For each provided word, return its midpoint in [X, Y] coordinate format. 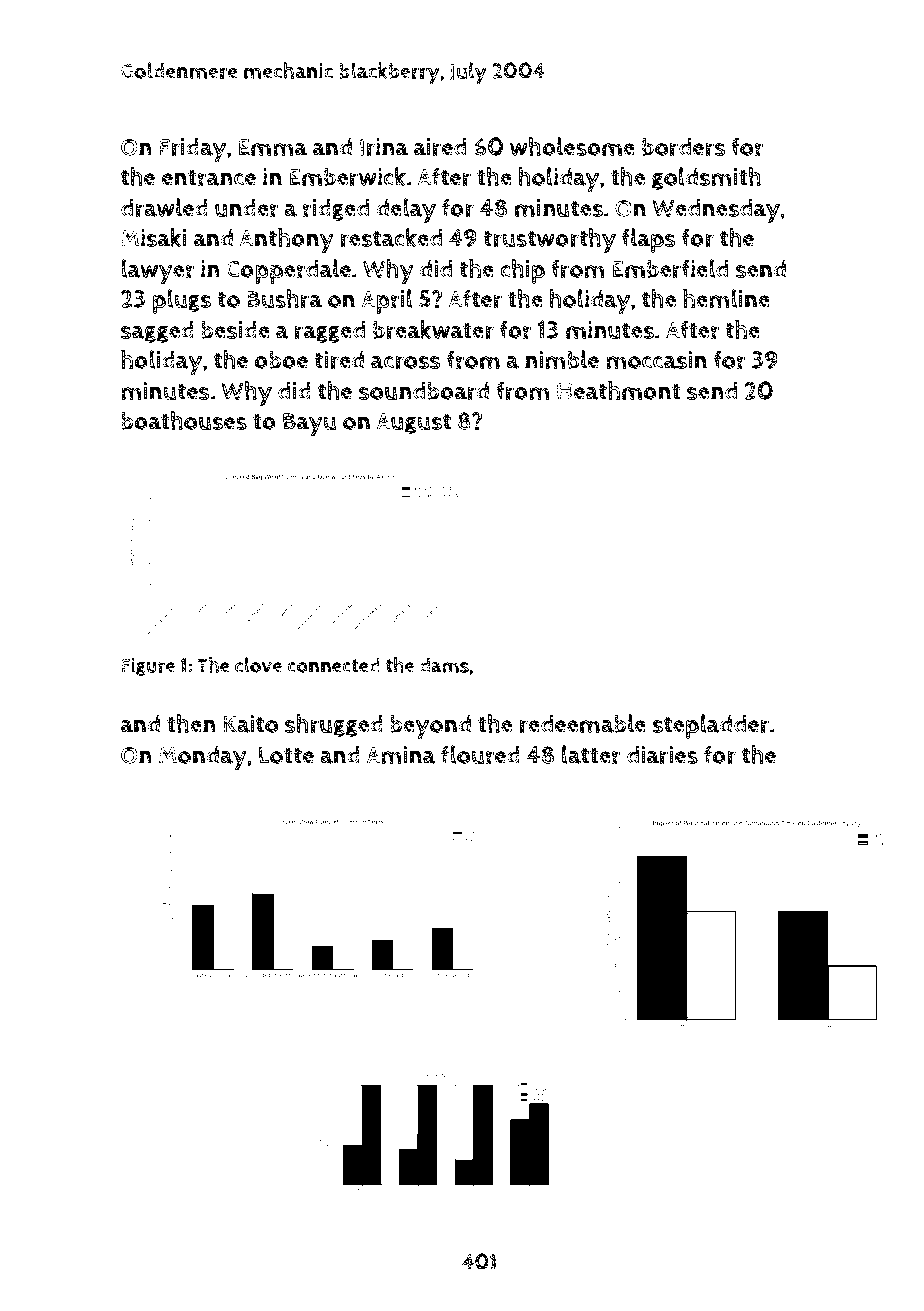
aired [440, 147]
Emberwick [347, 177]
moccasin [656, 360]
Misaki [154, 237]
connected [333, 665]
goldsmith [706, 178]
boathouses [184, 420]
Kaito [250, 724]
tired [339, 360]
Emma [273, 147]
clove [258, 665]
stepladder [711, 726]
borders [684, 147]
